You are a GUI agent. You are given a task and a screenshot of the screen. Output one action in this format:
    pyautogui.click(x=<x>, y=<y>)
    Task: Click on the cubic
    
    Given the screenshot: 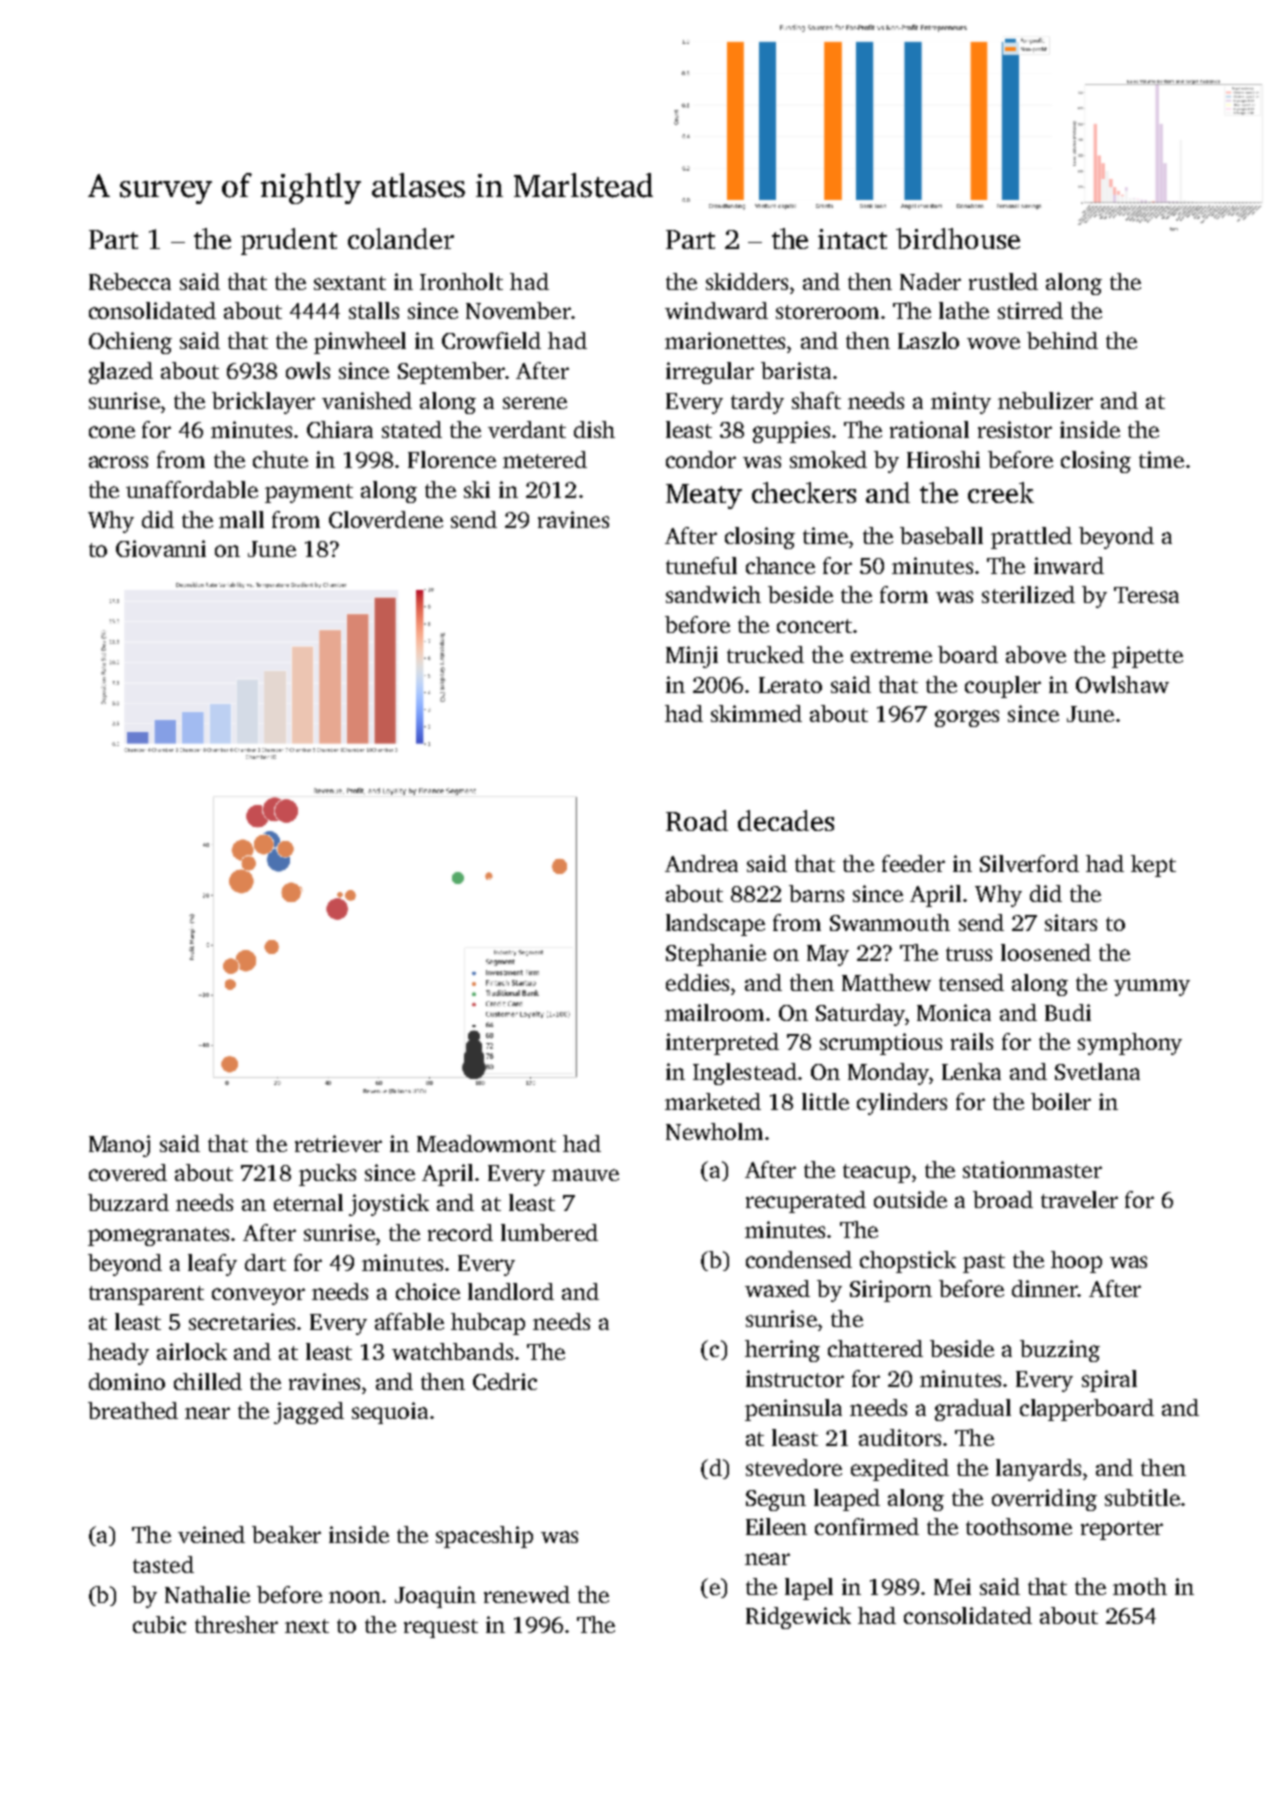 What is the action you would take?
    pyautogui.click(x=159, y=1624)
